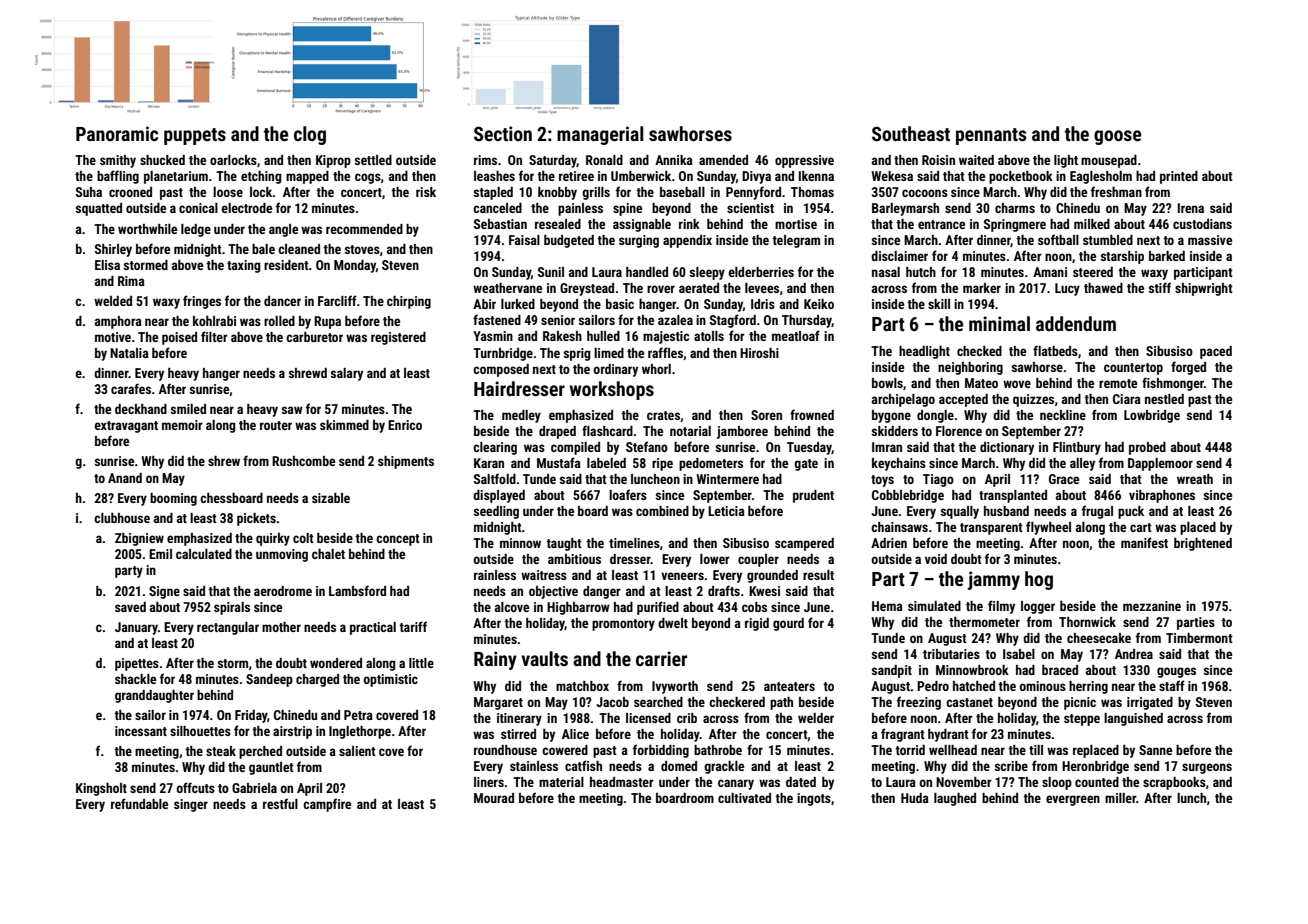 The width and height of the screenshot is (1308, 924). Describe the element at coordinates (281, 627) in the screenshot. I see `mother` at that location.
